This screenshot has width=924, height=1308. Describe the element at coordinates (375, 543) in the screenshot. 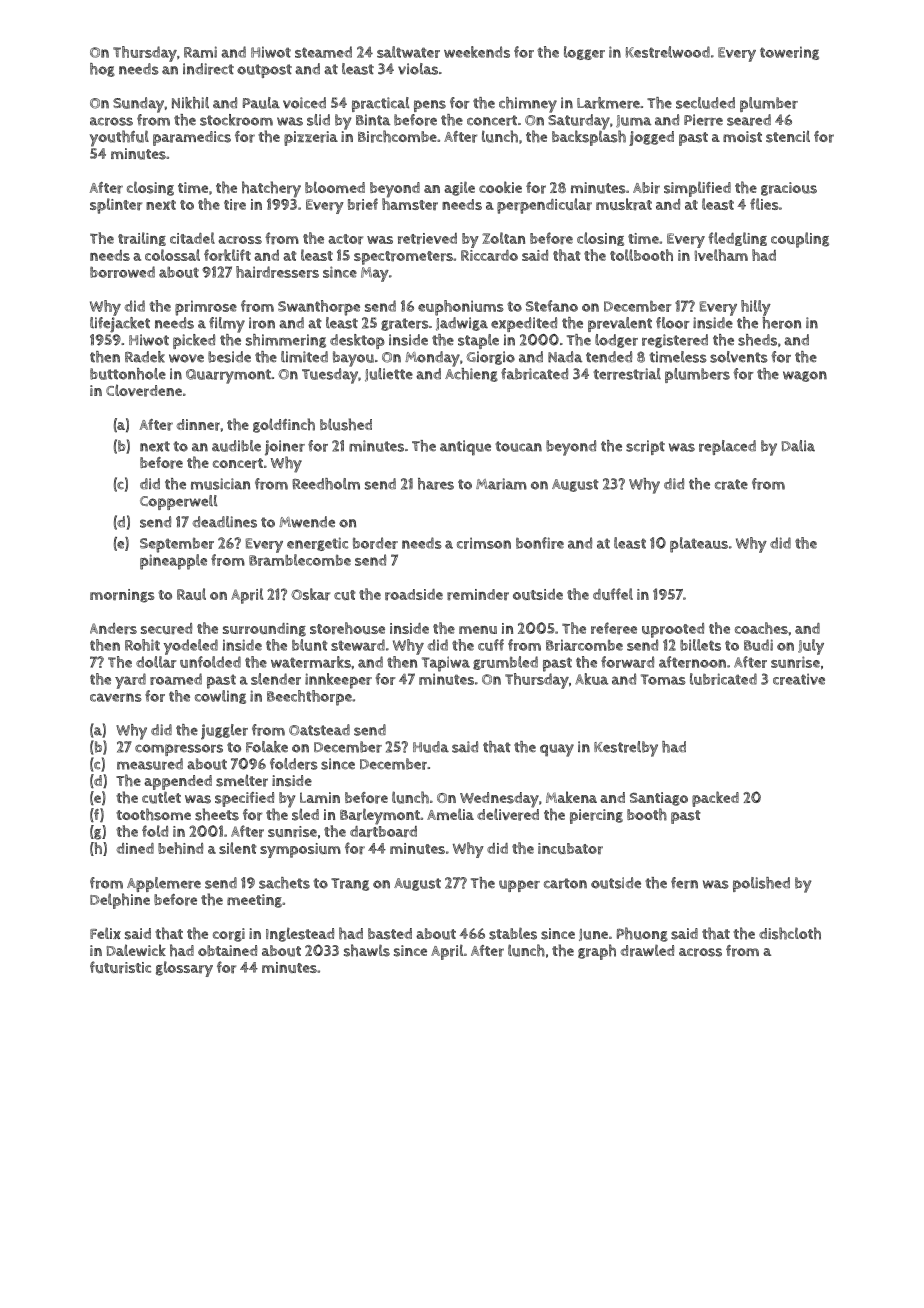

I see `border` at that location.
